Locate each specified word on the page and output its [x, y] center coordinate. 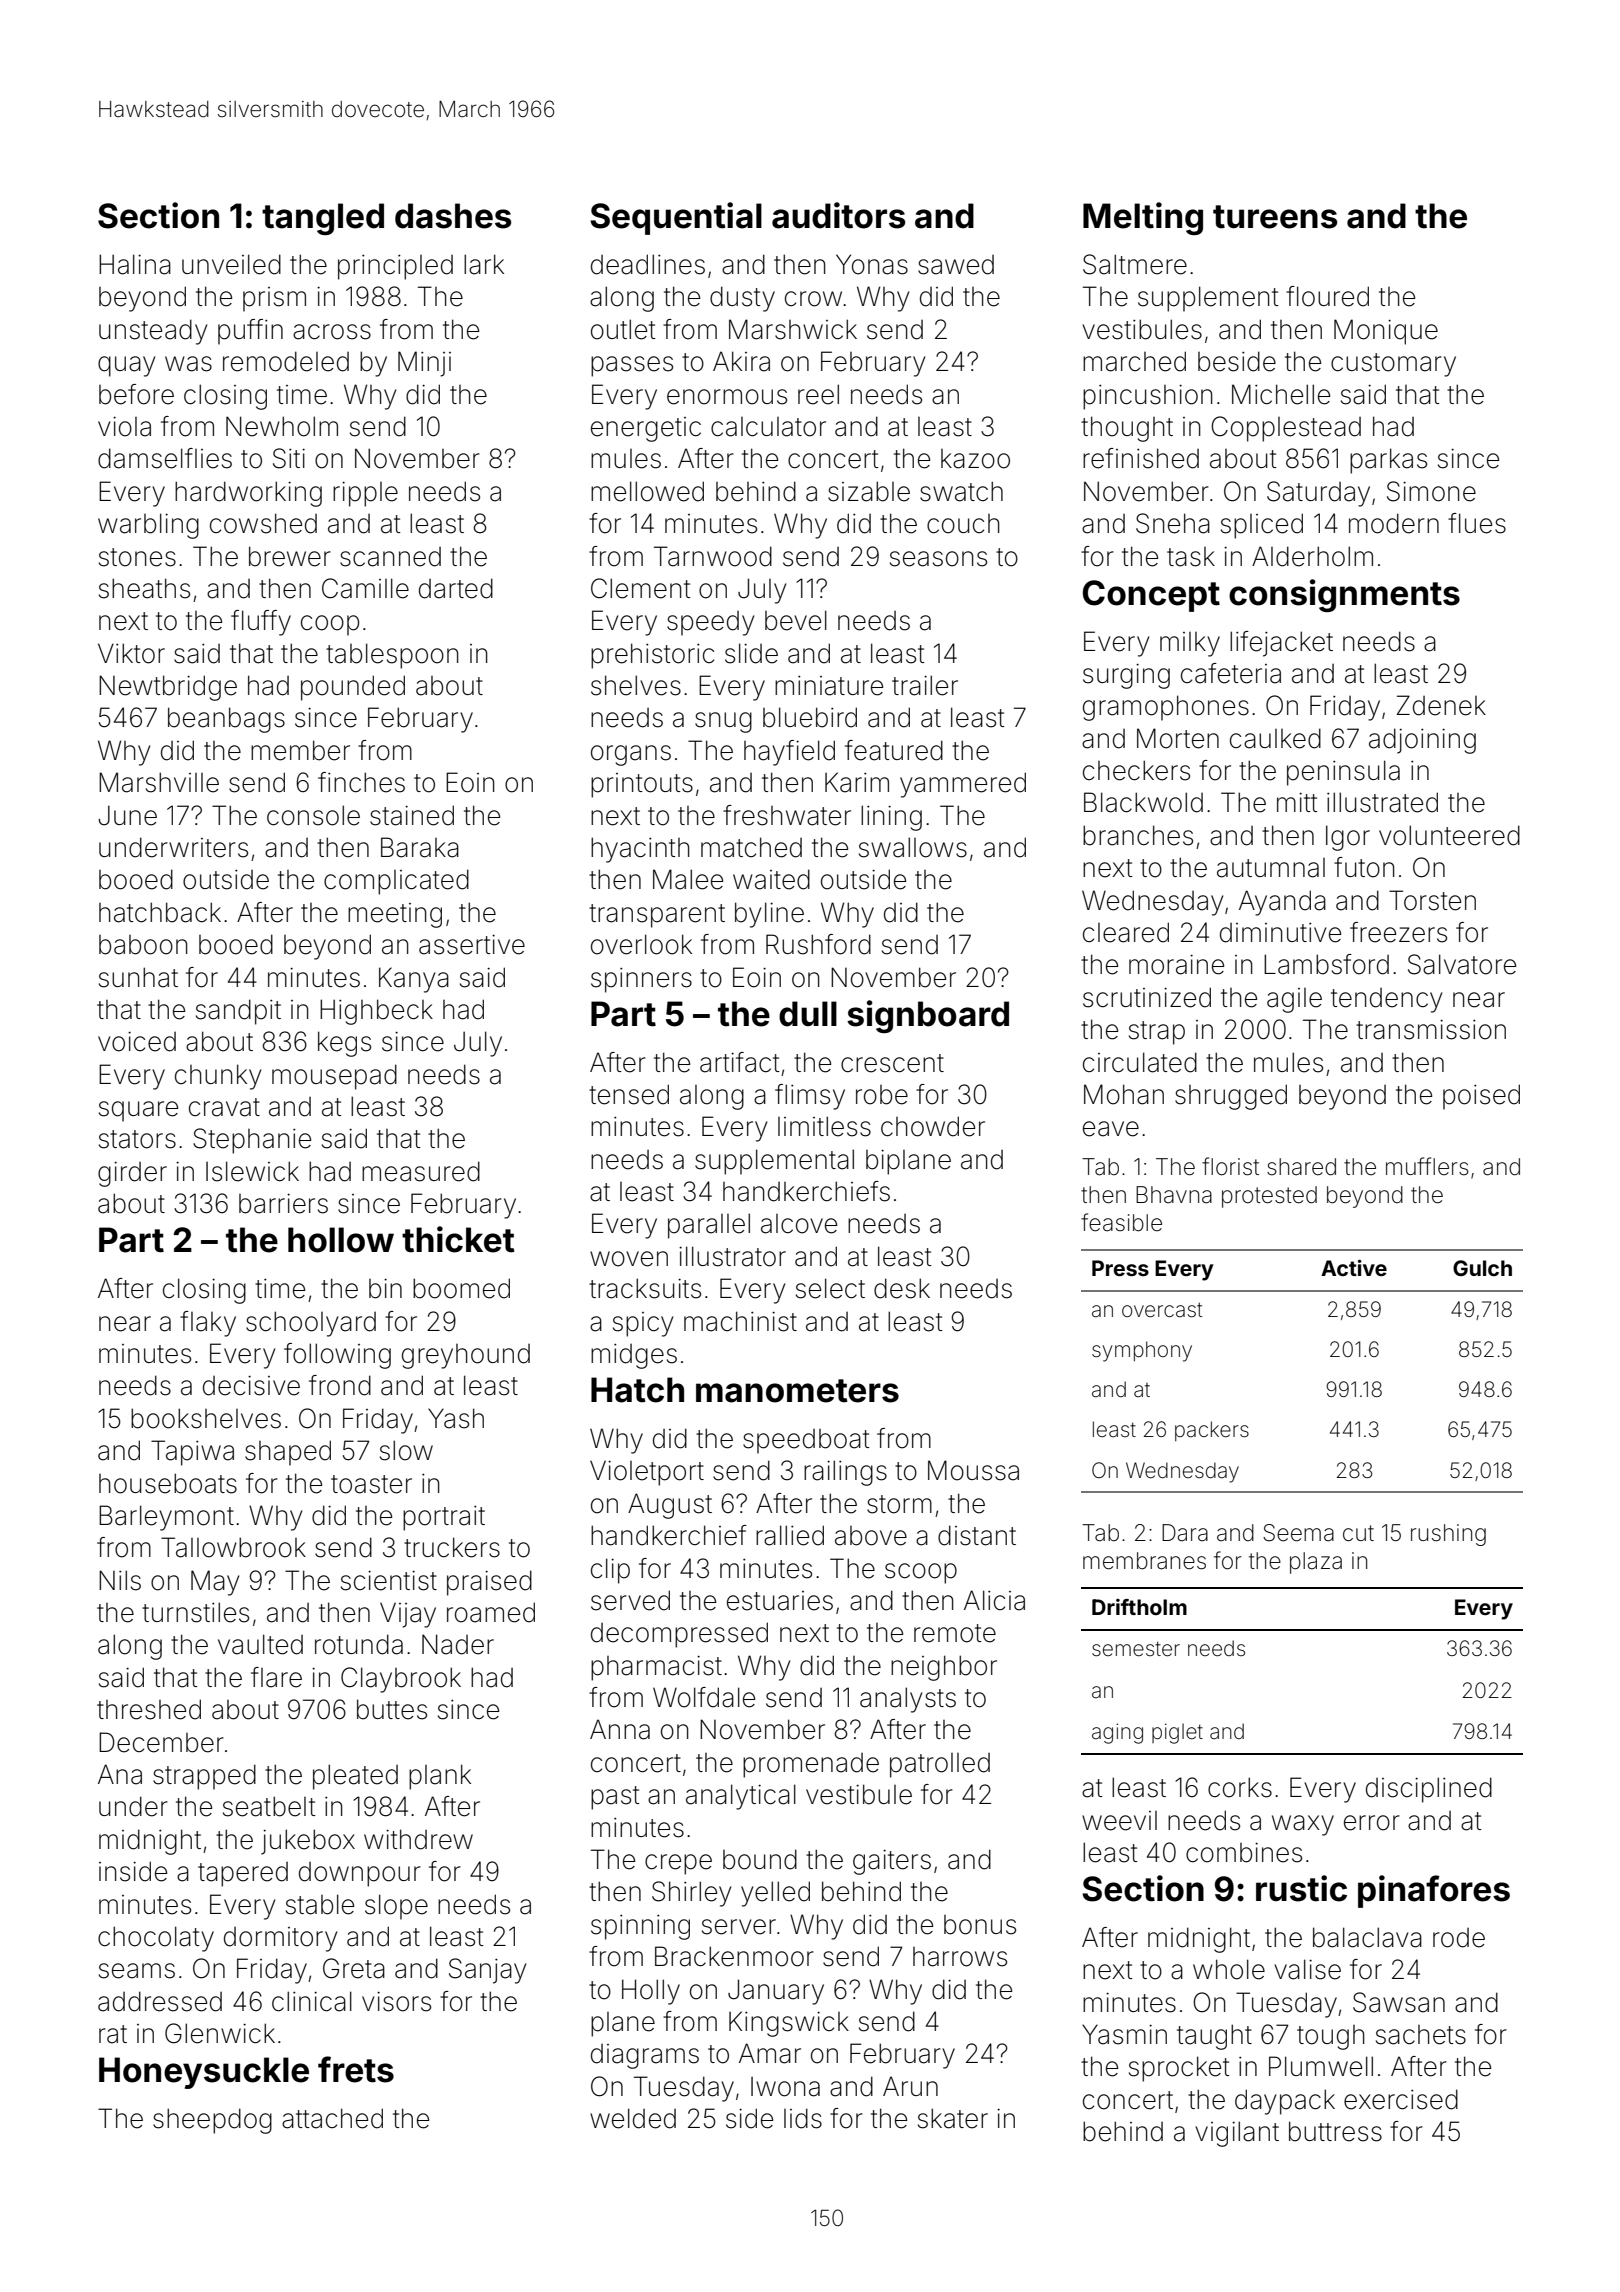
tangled [323, 219]
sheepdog [212, 2121]
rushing [1448, 1535]
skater [953, 2118]
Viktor [131, 653]
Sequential [676, 218]
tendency [1386, 1000]
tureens [1275, 217]
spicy [643, 1324]
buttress [1335, 2131]
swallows [913, 847]
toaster [371, 1484]
